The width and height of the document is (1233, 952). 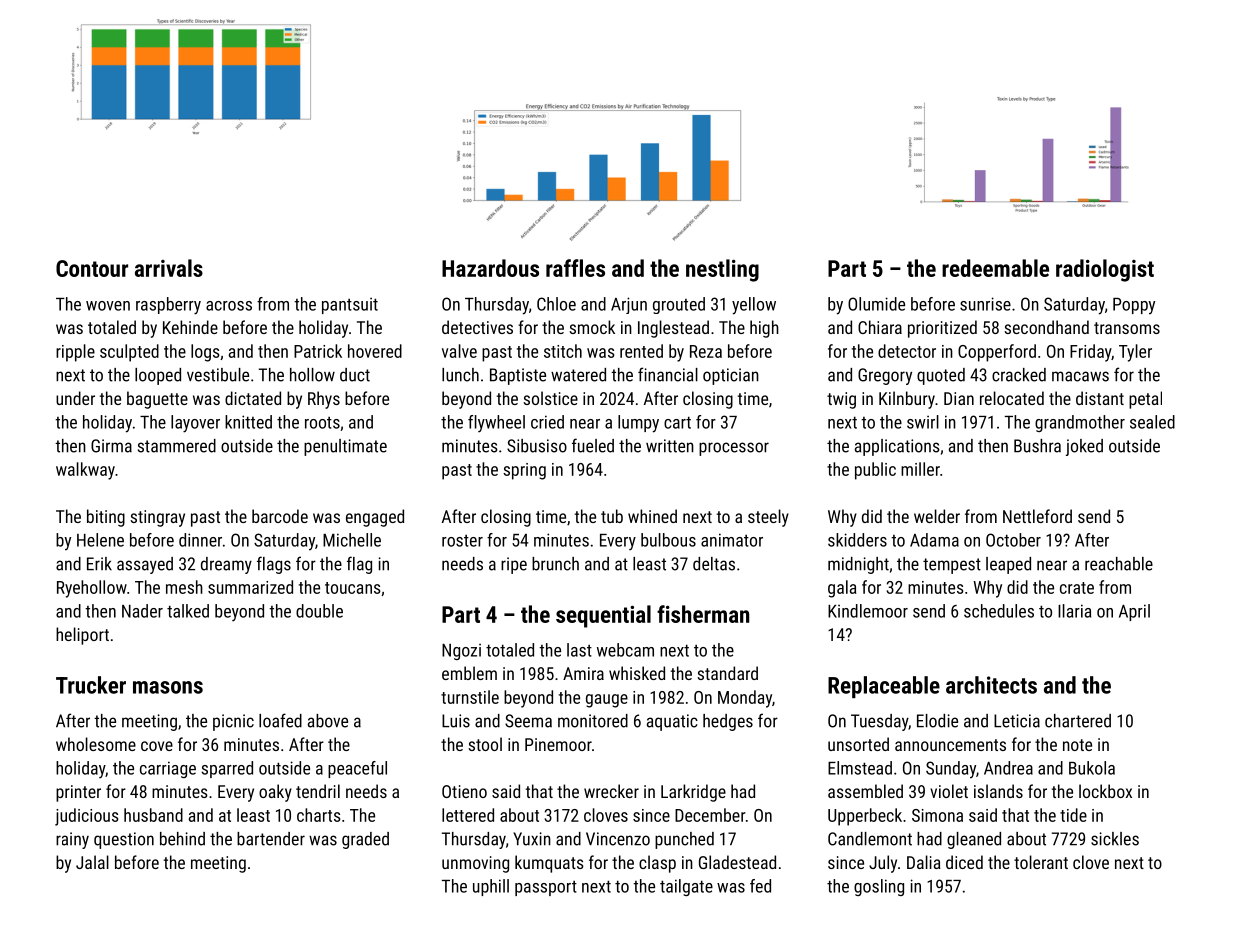 What do you see at coordinates (357, 769) in the document?
I see `peaceful` at bounding box center [357, 769].
